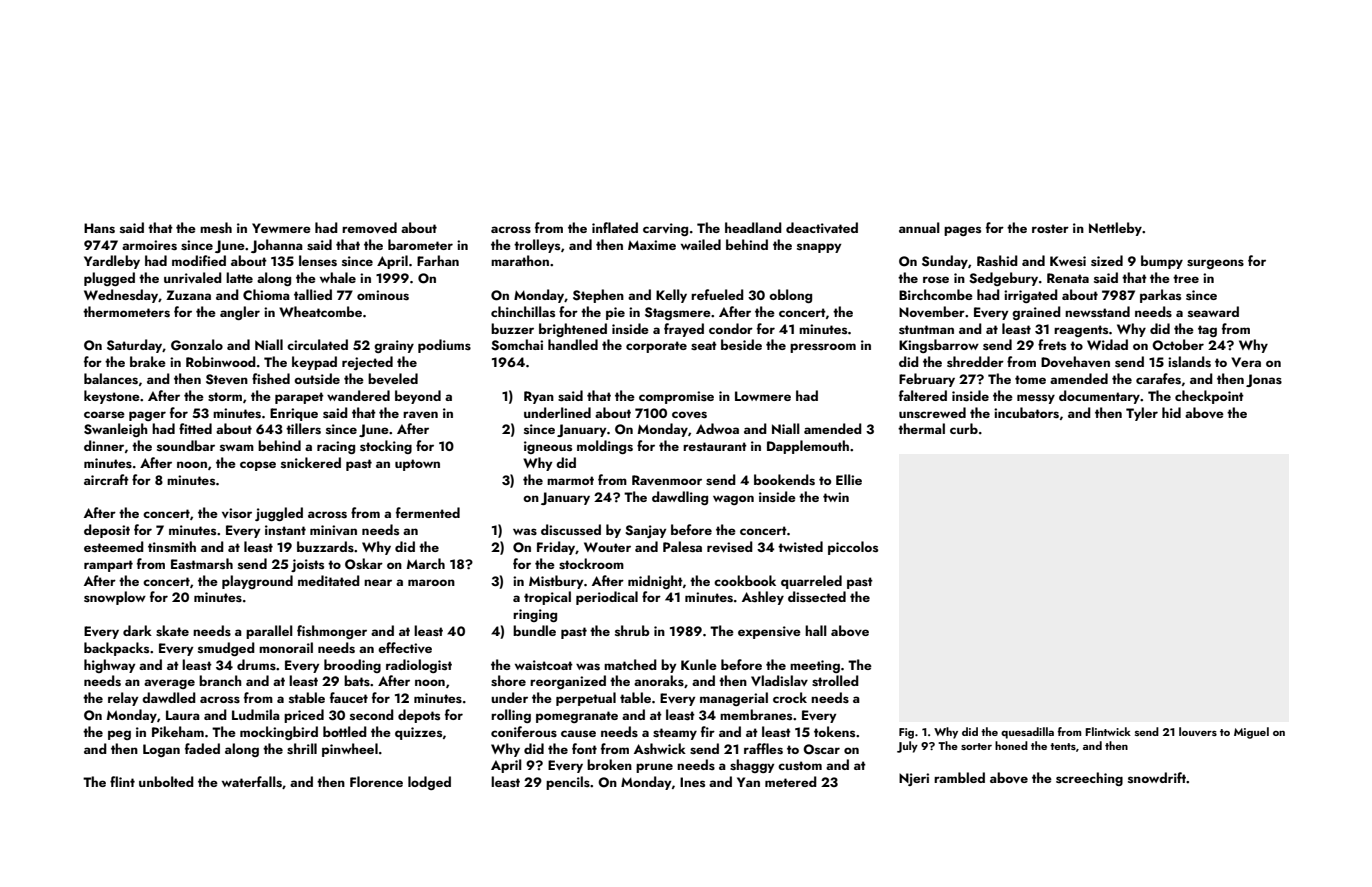 The width and height of the screenshot is (1372, 887). I want to click on Florence, so click(376, 781).
